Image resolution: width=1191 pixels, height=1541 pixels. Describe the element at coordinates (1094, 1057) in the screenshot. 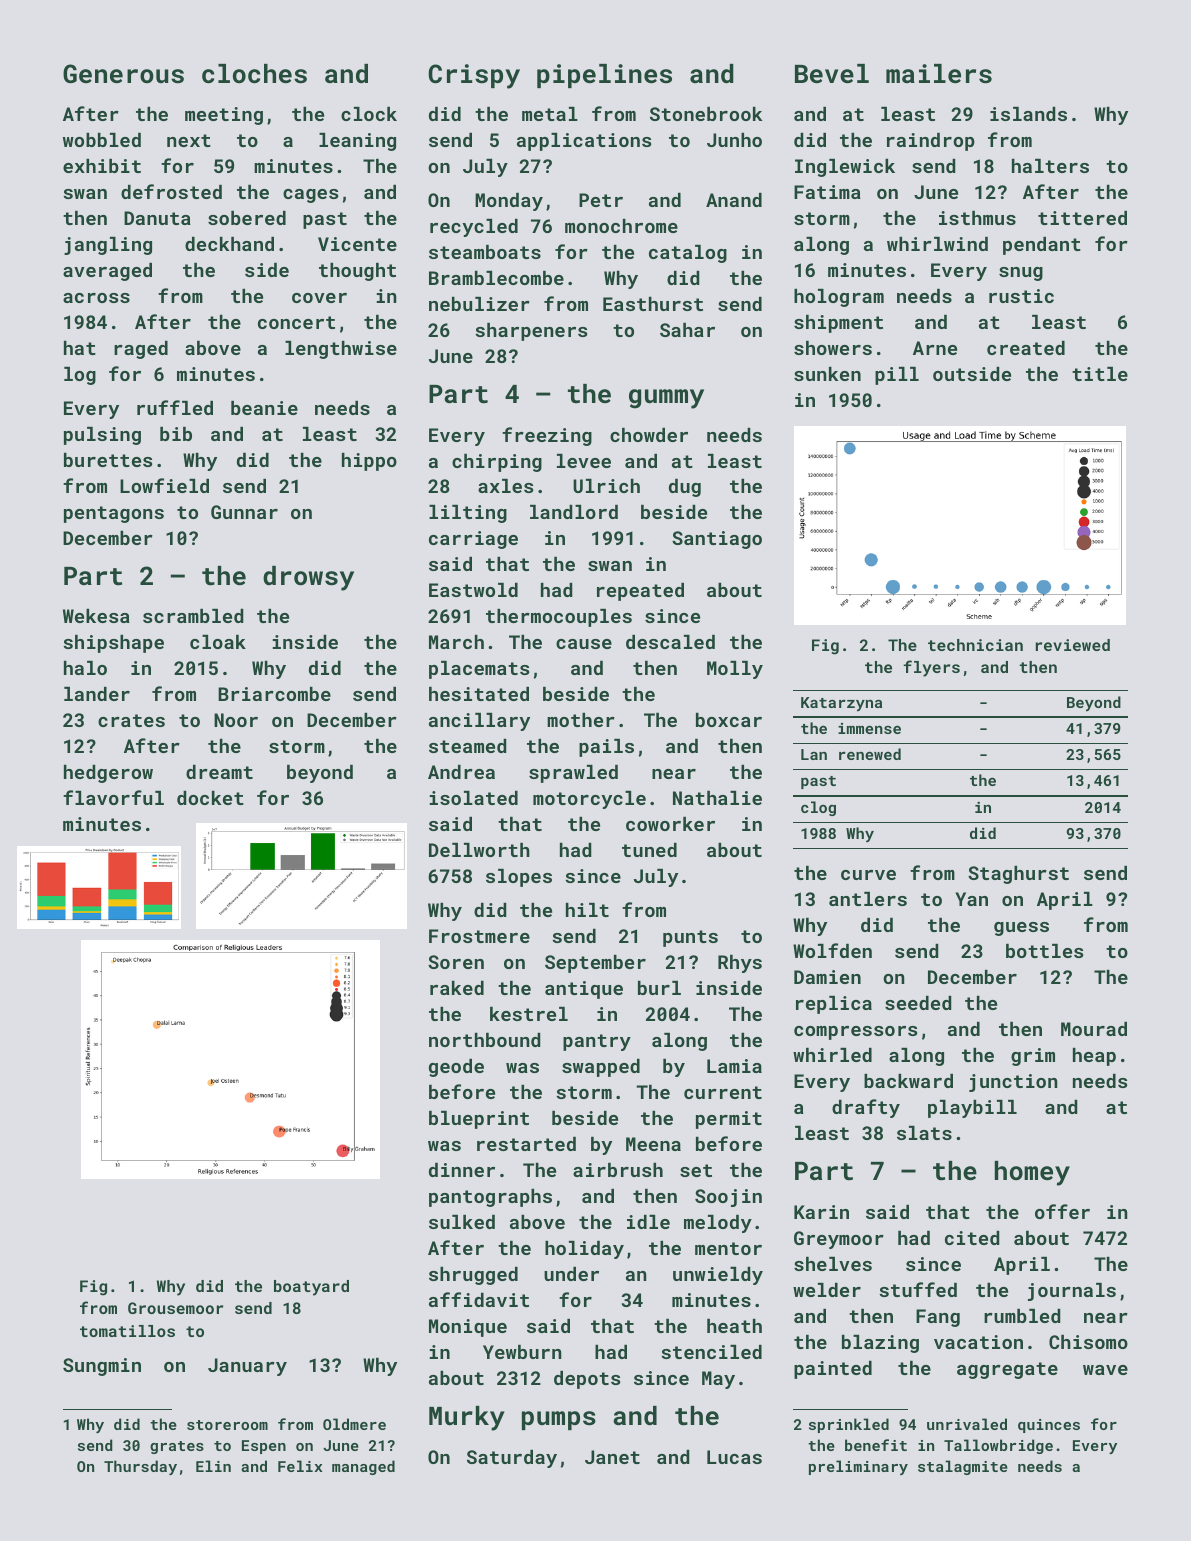

I see `heap` at that location.
